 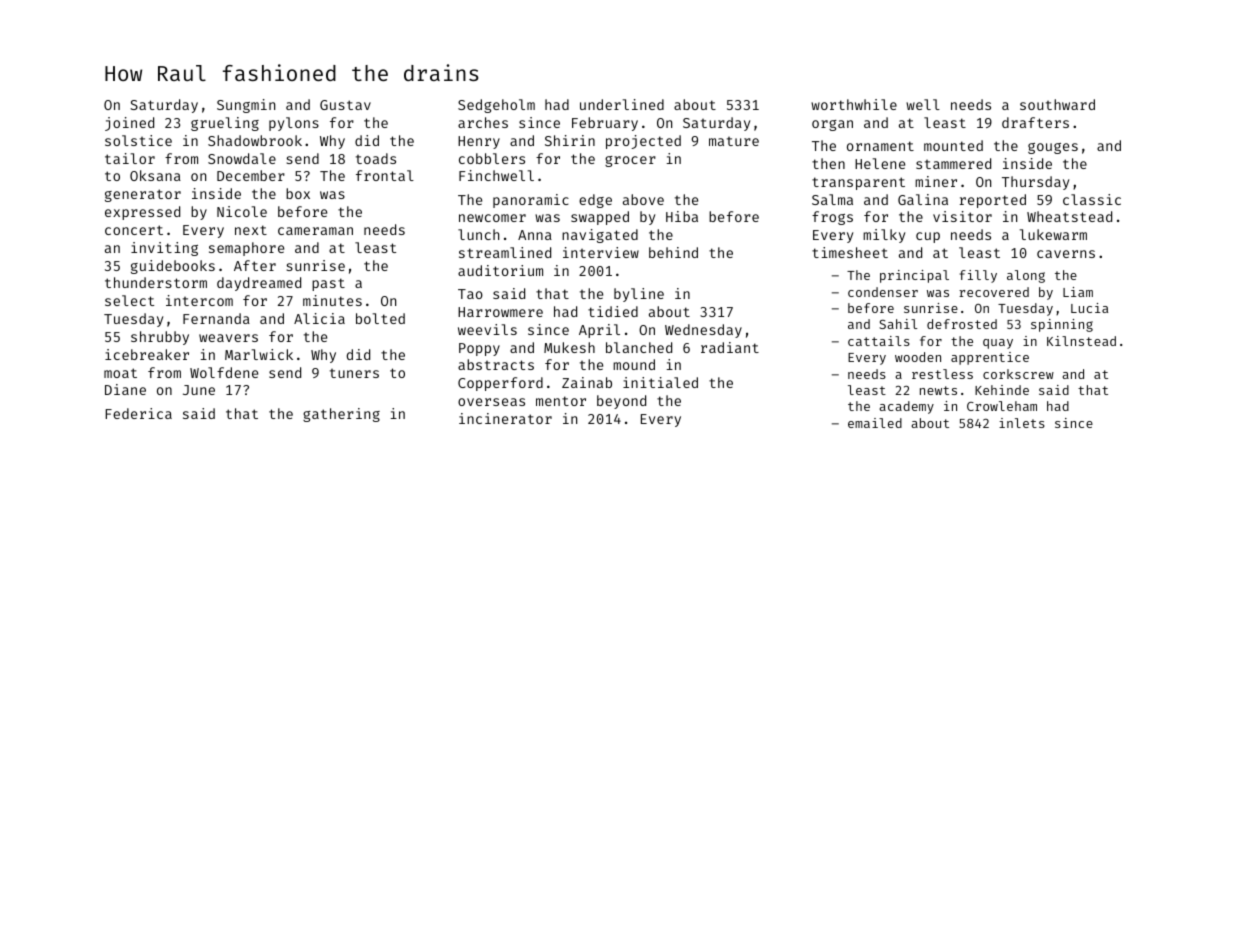 I want to click on worthwhile, so click(x=854, y=104).
